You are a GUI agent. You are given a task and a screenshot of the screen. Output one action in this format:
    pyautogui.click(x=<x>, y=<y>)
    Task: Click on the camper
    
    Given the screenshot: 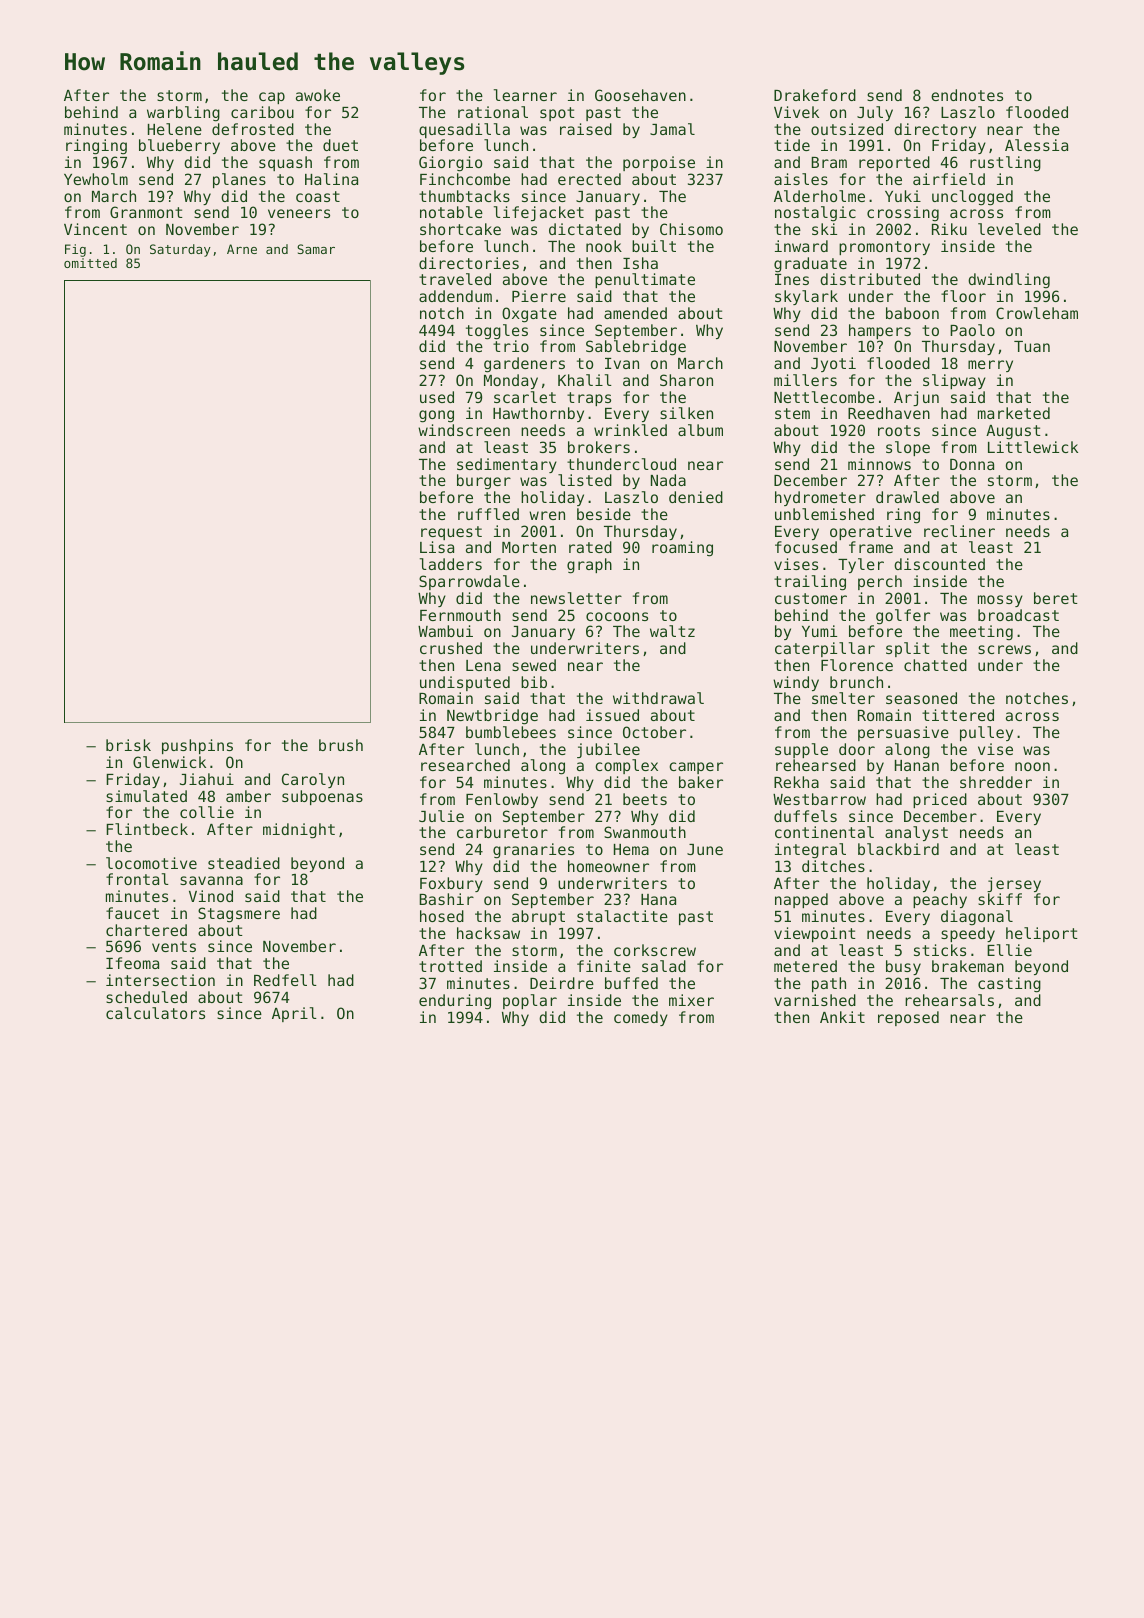 What is the action you would take?
    pyautogui.click(x=696, y=768)
